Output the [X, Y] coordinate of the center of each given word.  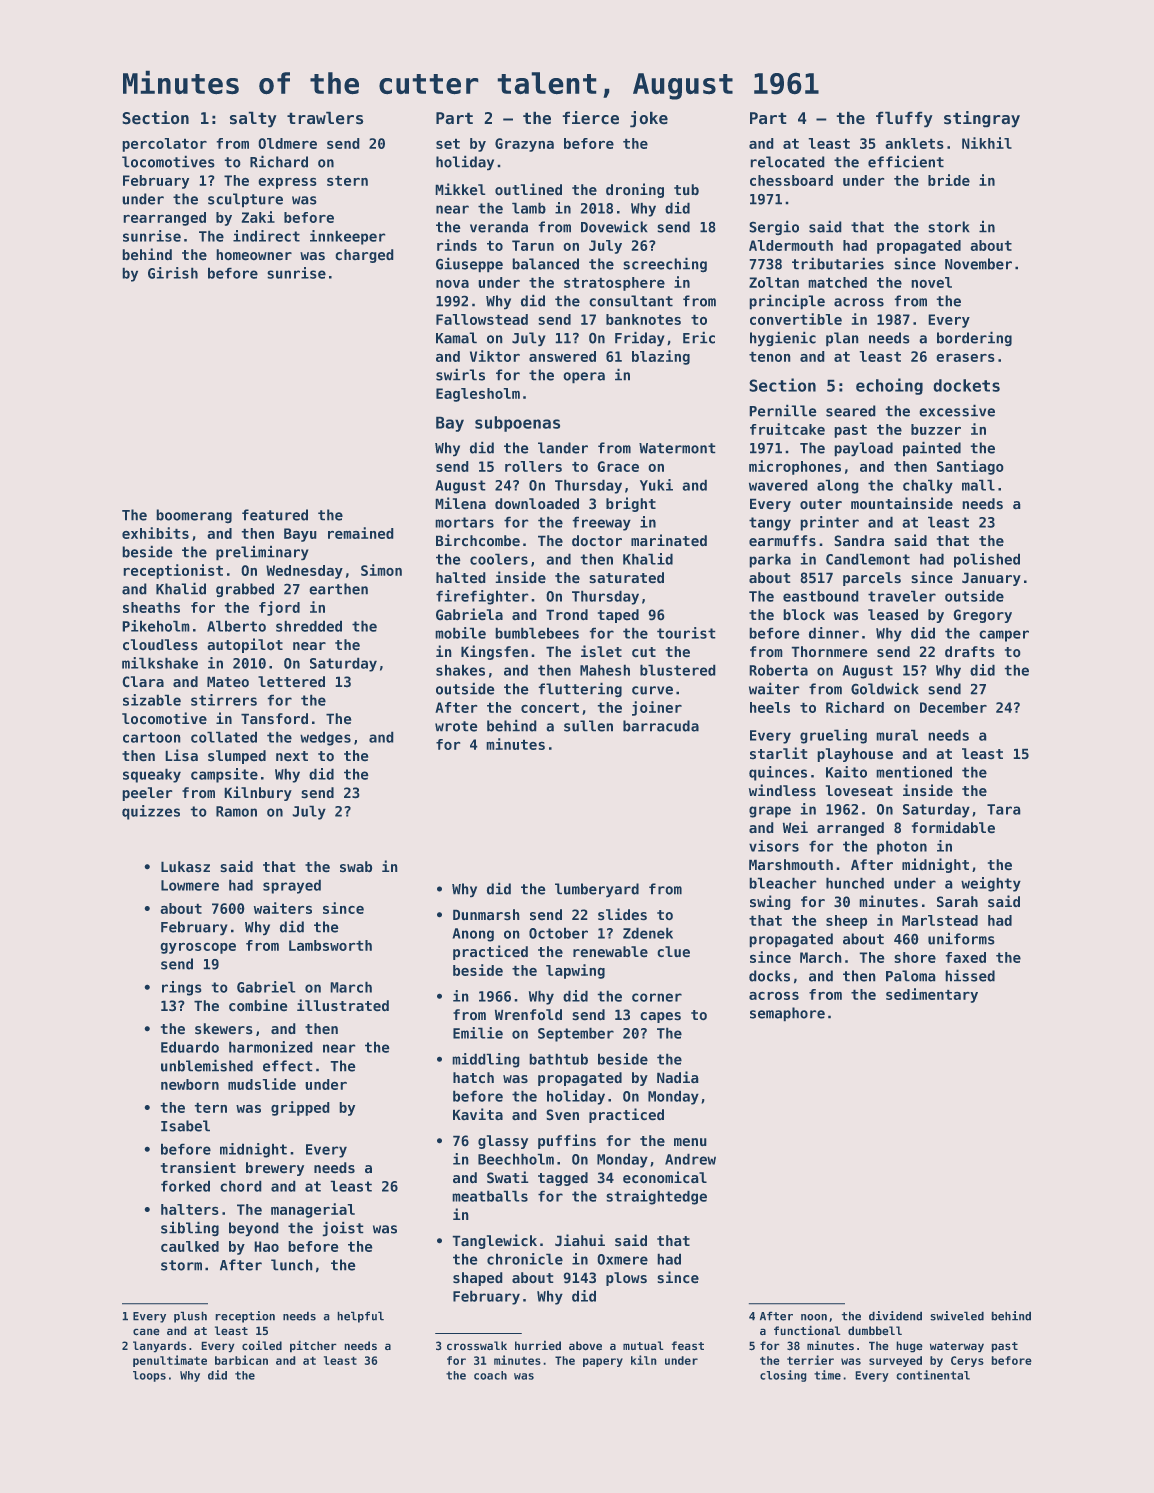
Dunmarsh [486, 914]
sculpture [245, 200]
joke [649, 119]
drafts [969, 651]
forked [185, 1186]
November [978, 264]
